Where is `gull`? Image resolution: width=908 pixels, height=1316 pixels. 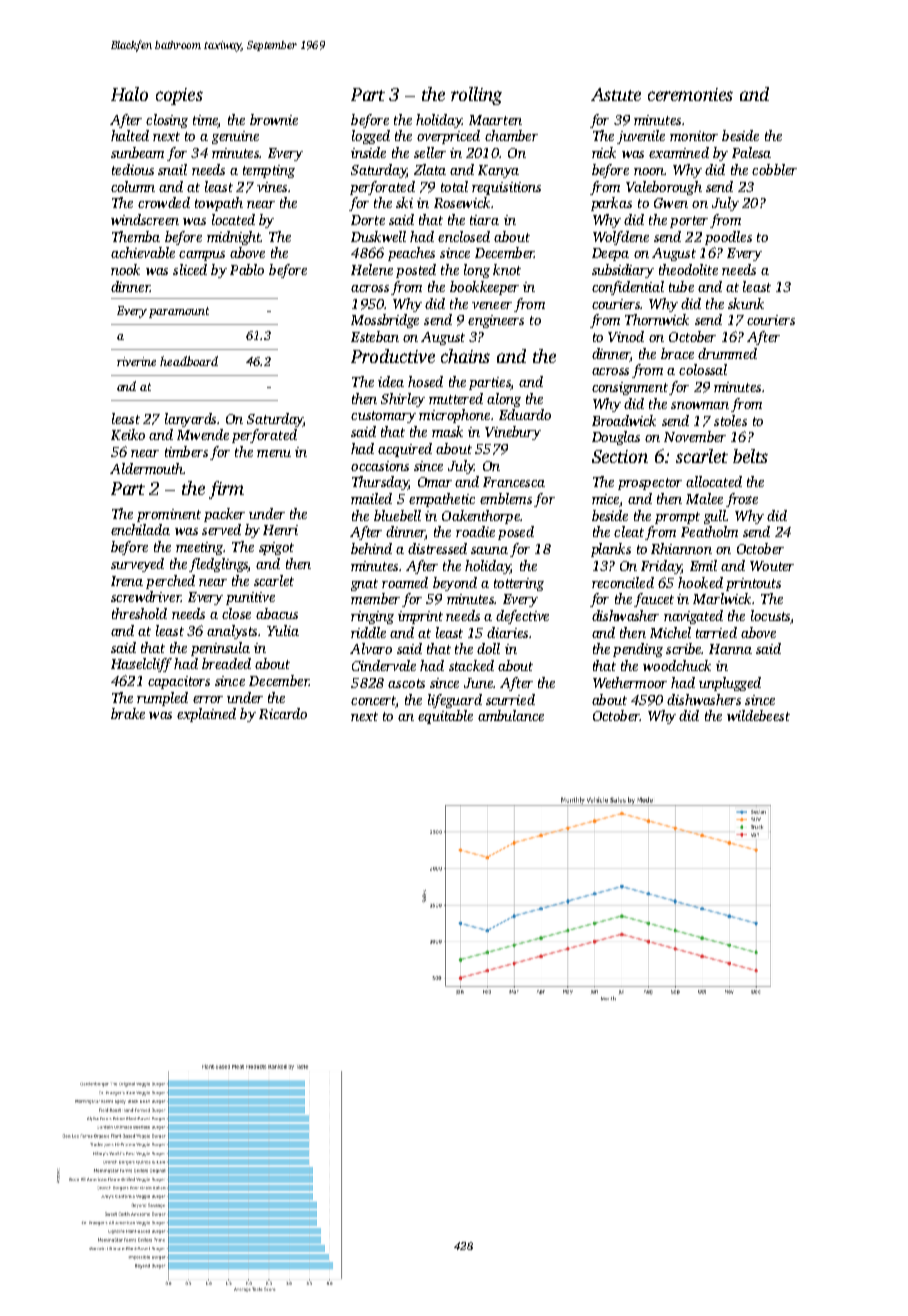
gull is located at coordinates (715, 517).
